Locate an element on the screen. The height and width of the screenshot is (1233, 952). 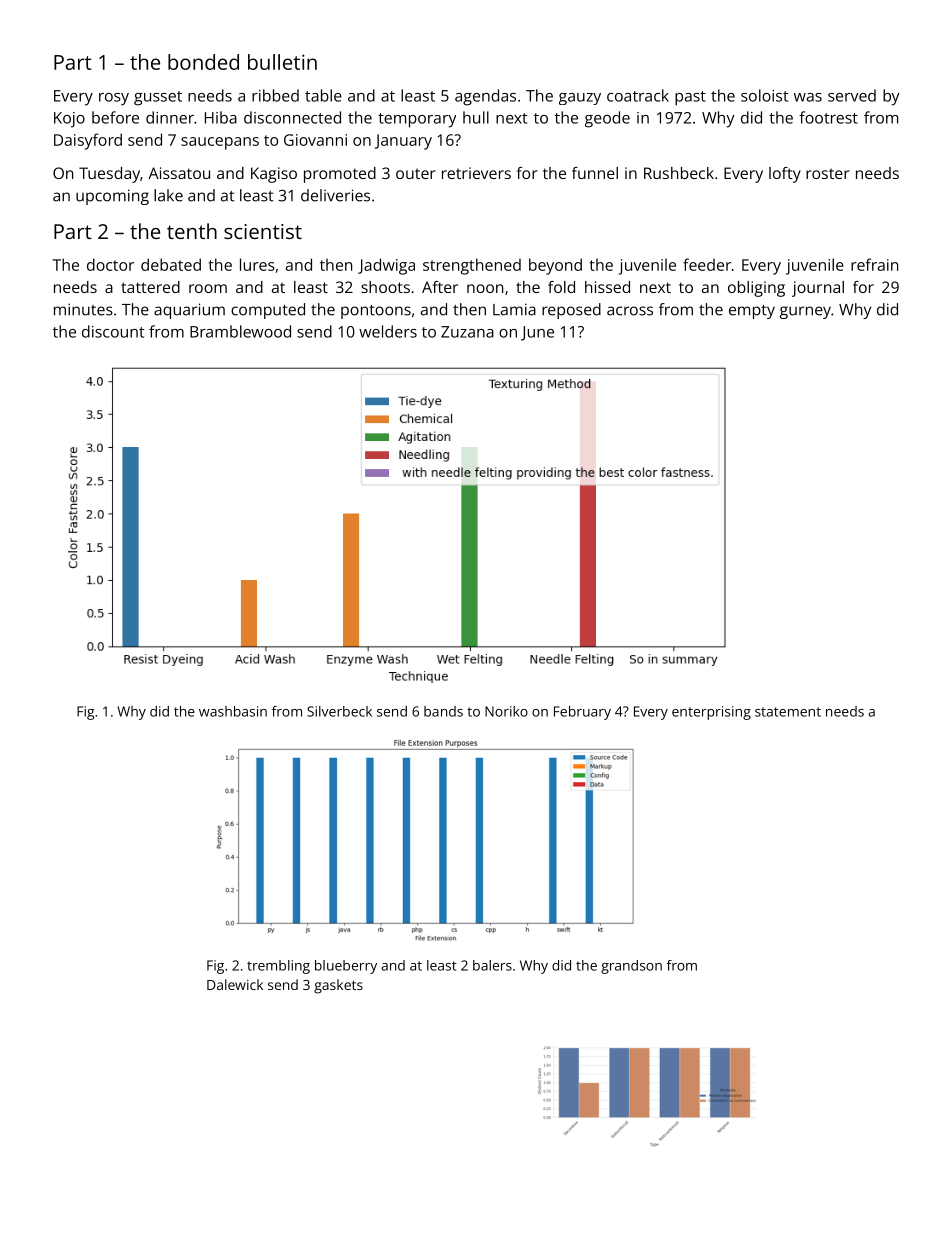
room is located at coordinates (208, 288).
